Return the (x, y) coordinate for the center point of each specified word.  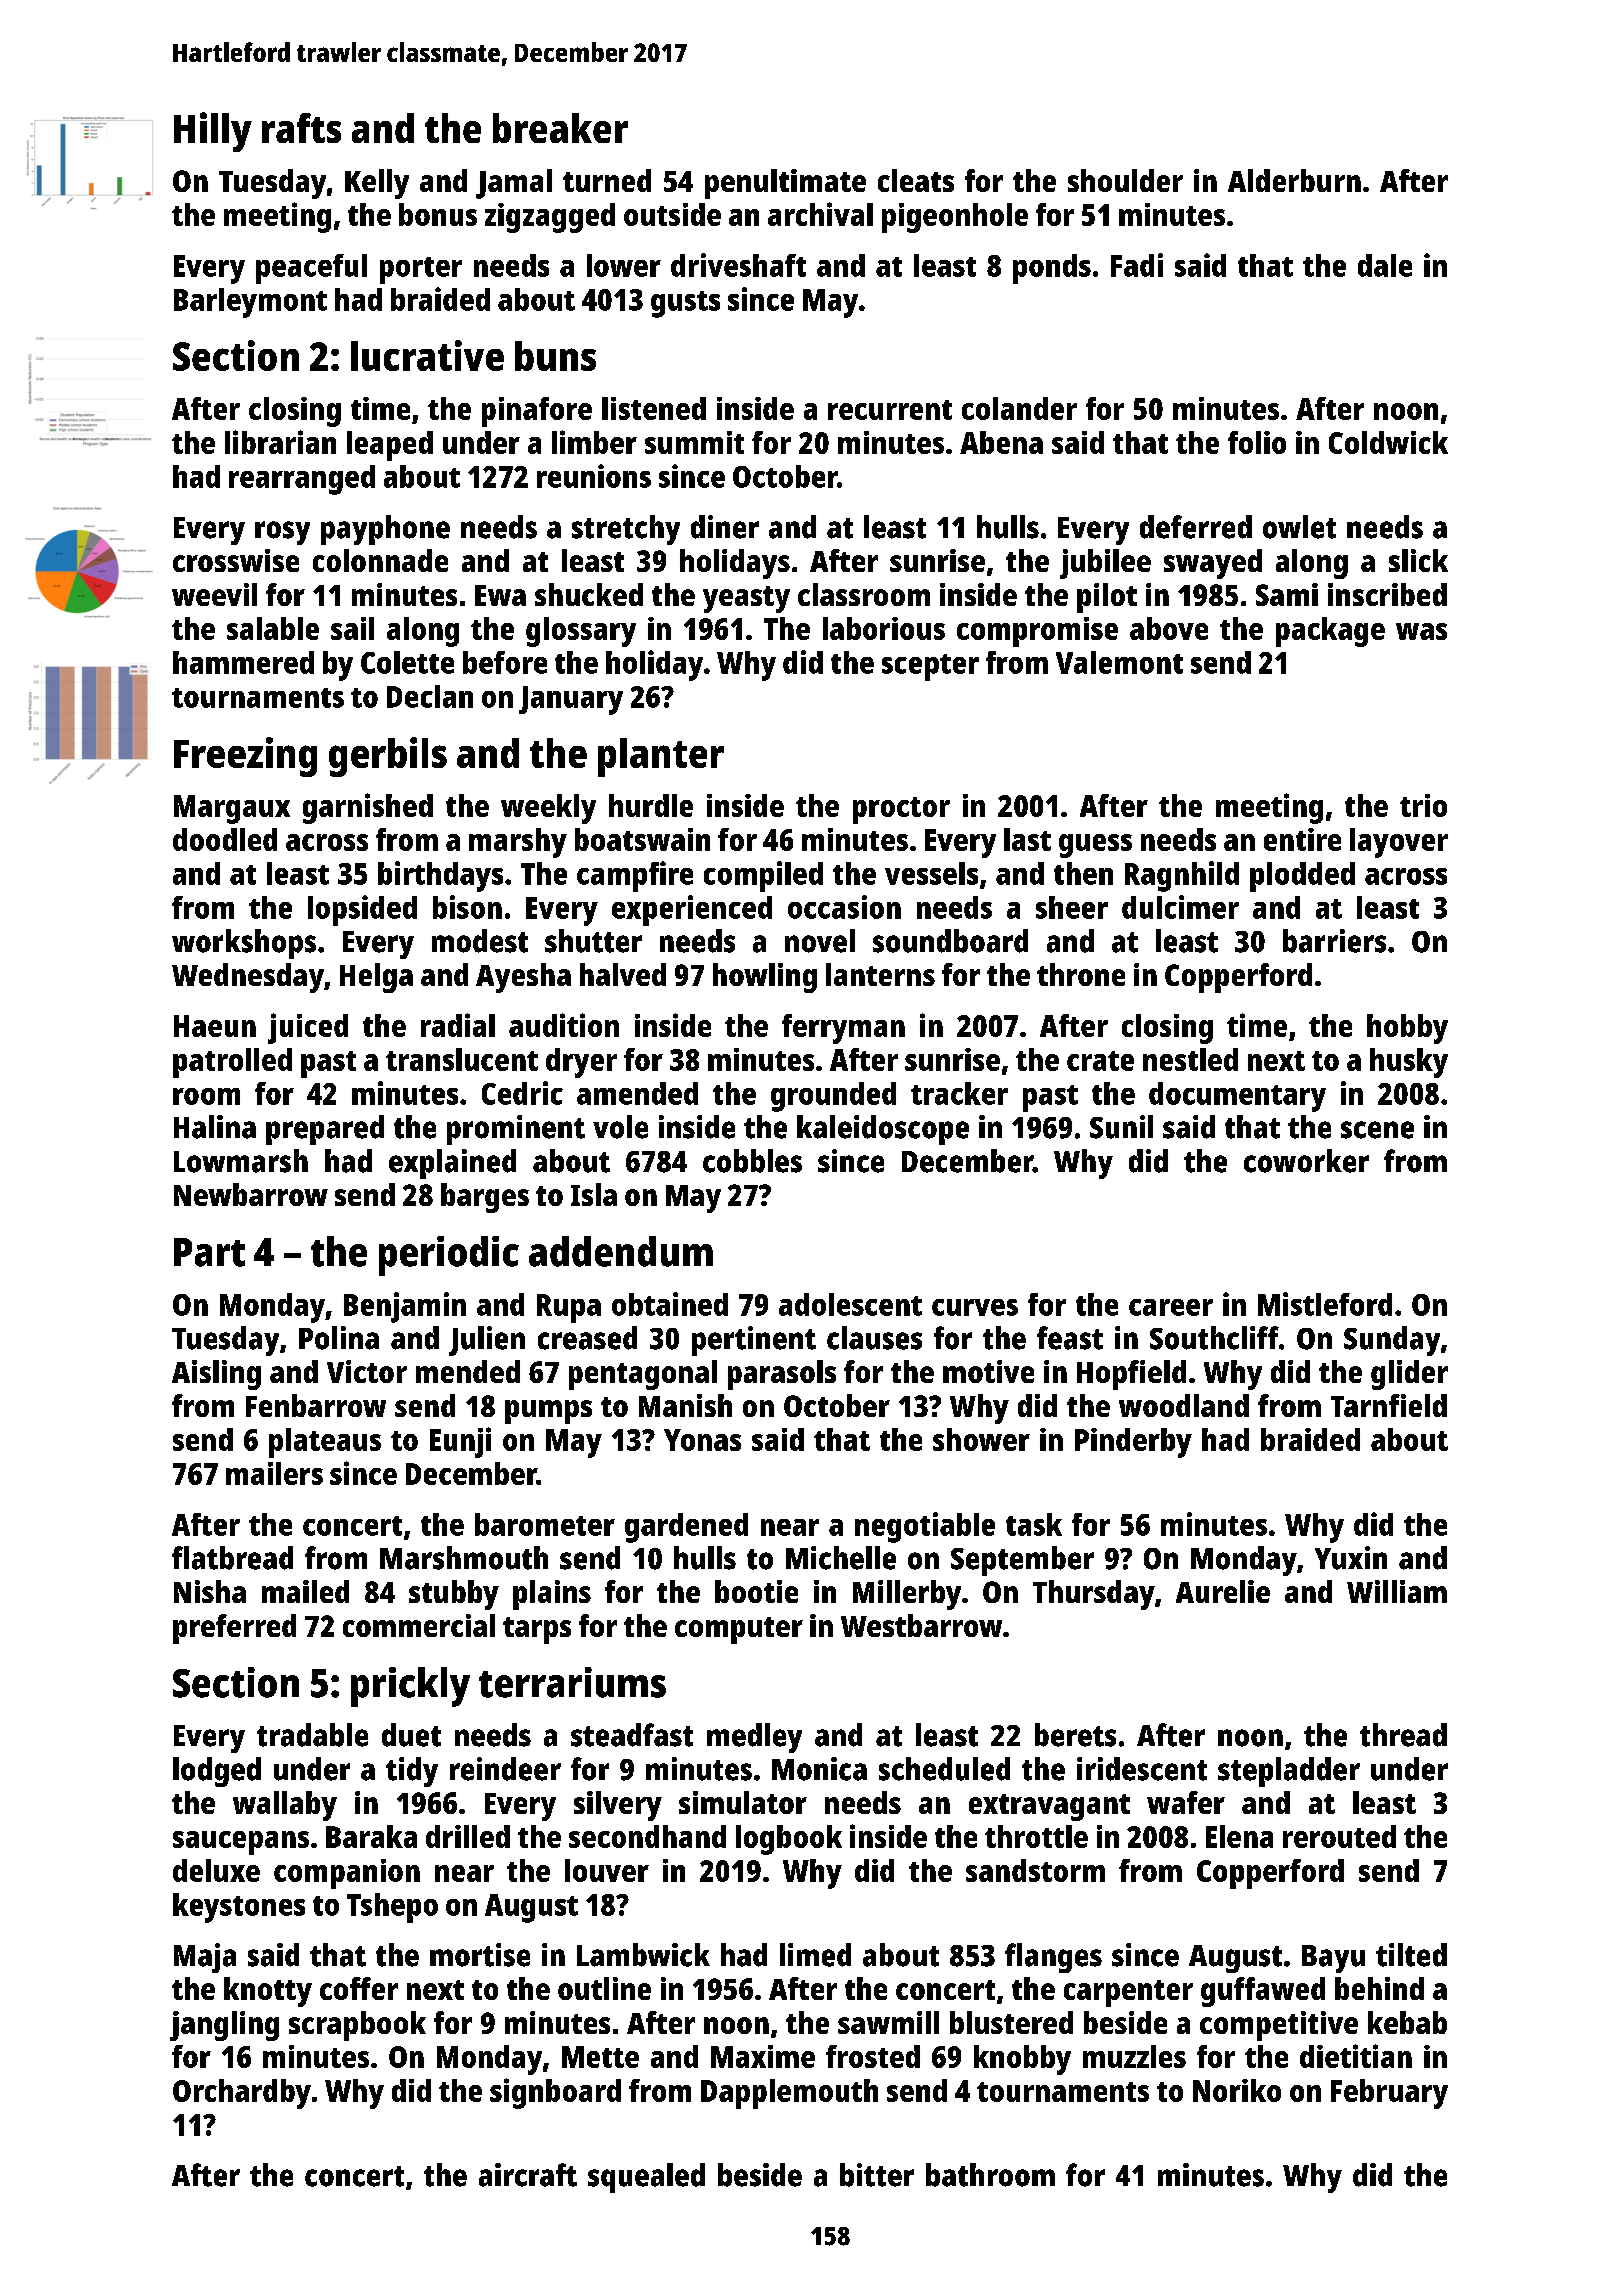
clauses (874, 1338)
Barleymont (250, 303)
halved (623, 974)
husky (1409, 1063)
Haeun (215, 1026)
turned (607, 180)
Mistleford (1325, 1304)
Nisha (210, 1591)
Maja (205, 1958)
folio (1257, 442)
